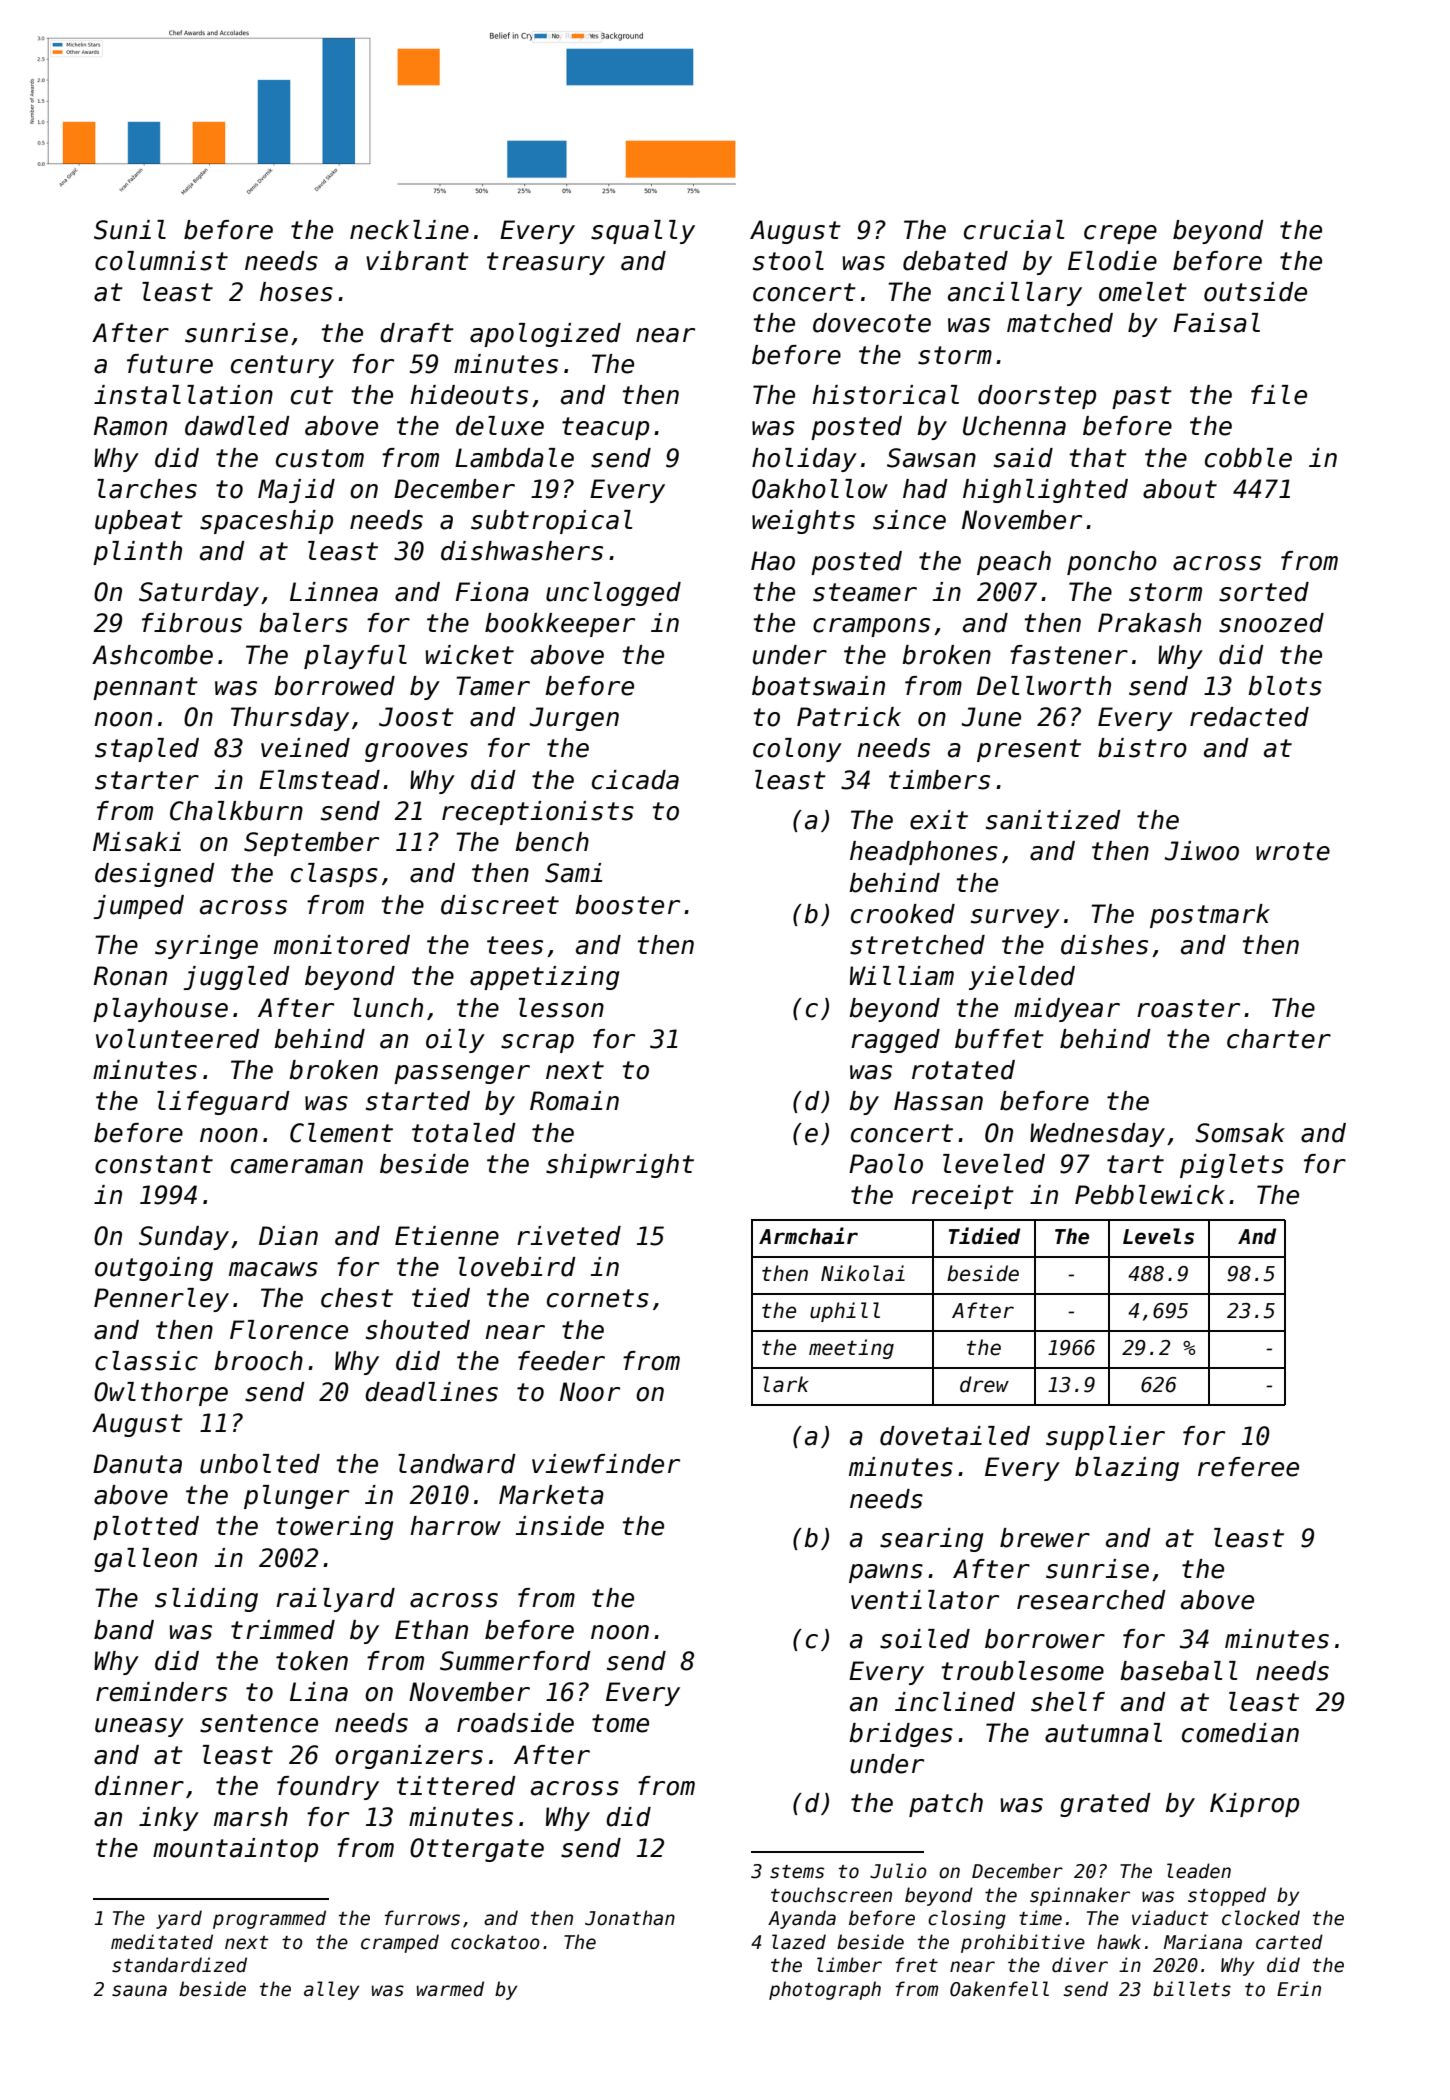 The height and width of the document is (2100, 1450). I want to click on crucial, so click(1014, 230).
